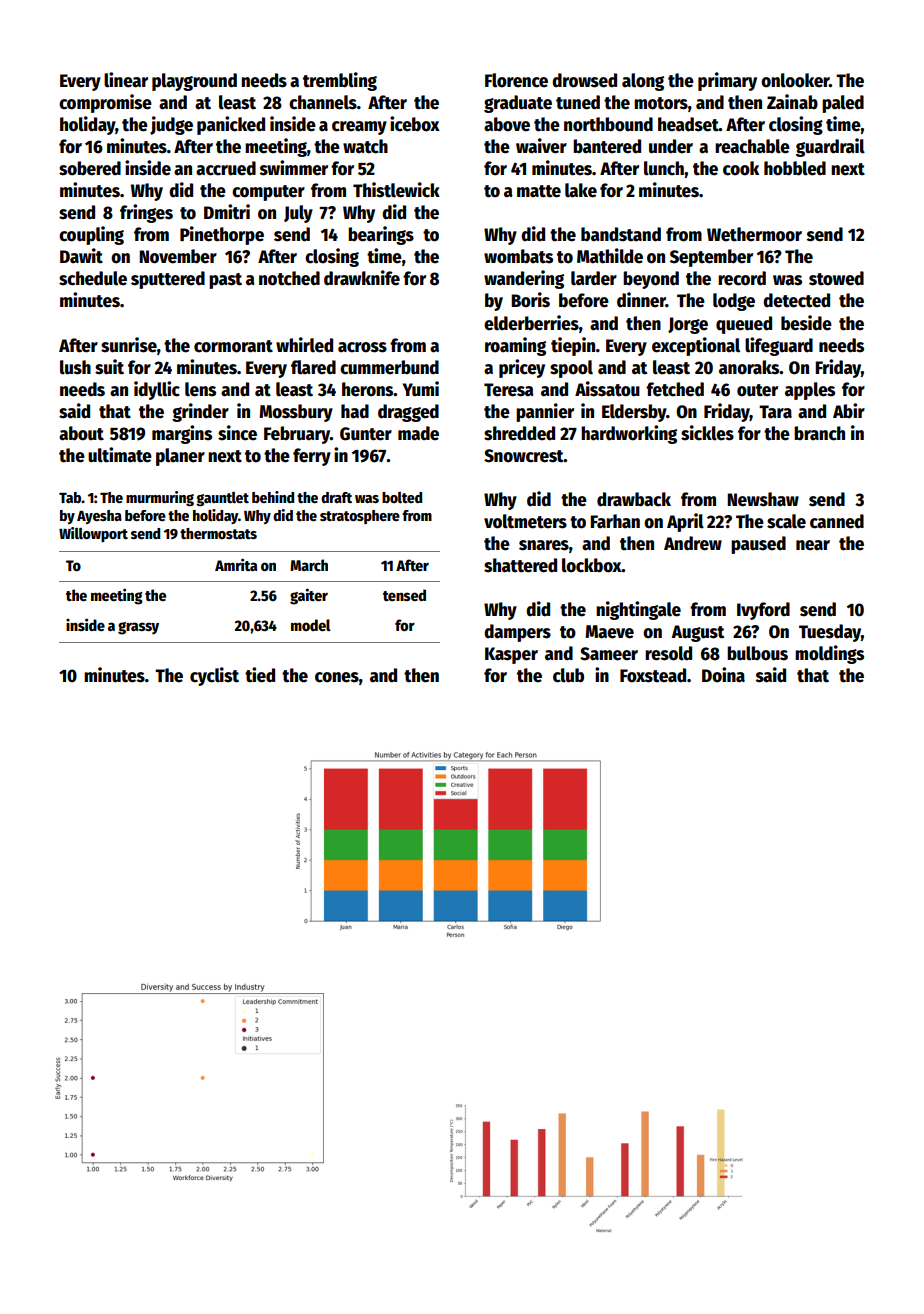  Describe the element at coordinates (757, 653) in the page. I see `bulbous` at that location.
